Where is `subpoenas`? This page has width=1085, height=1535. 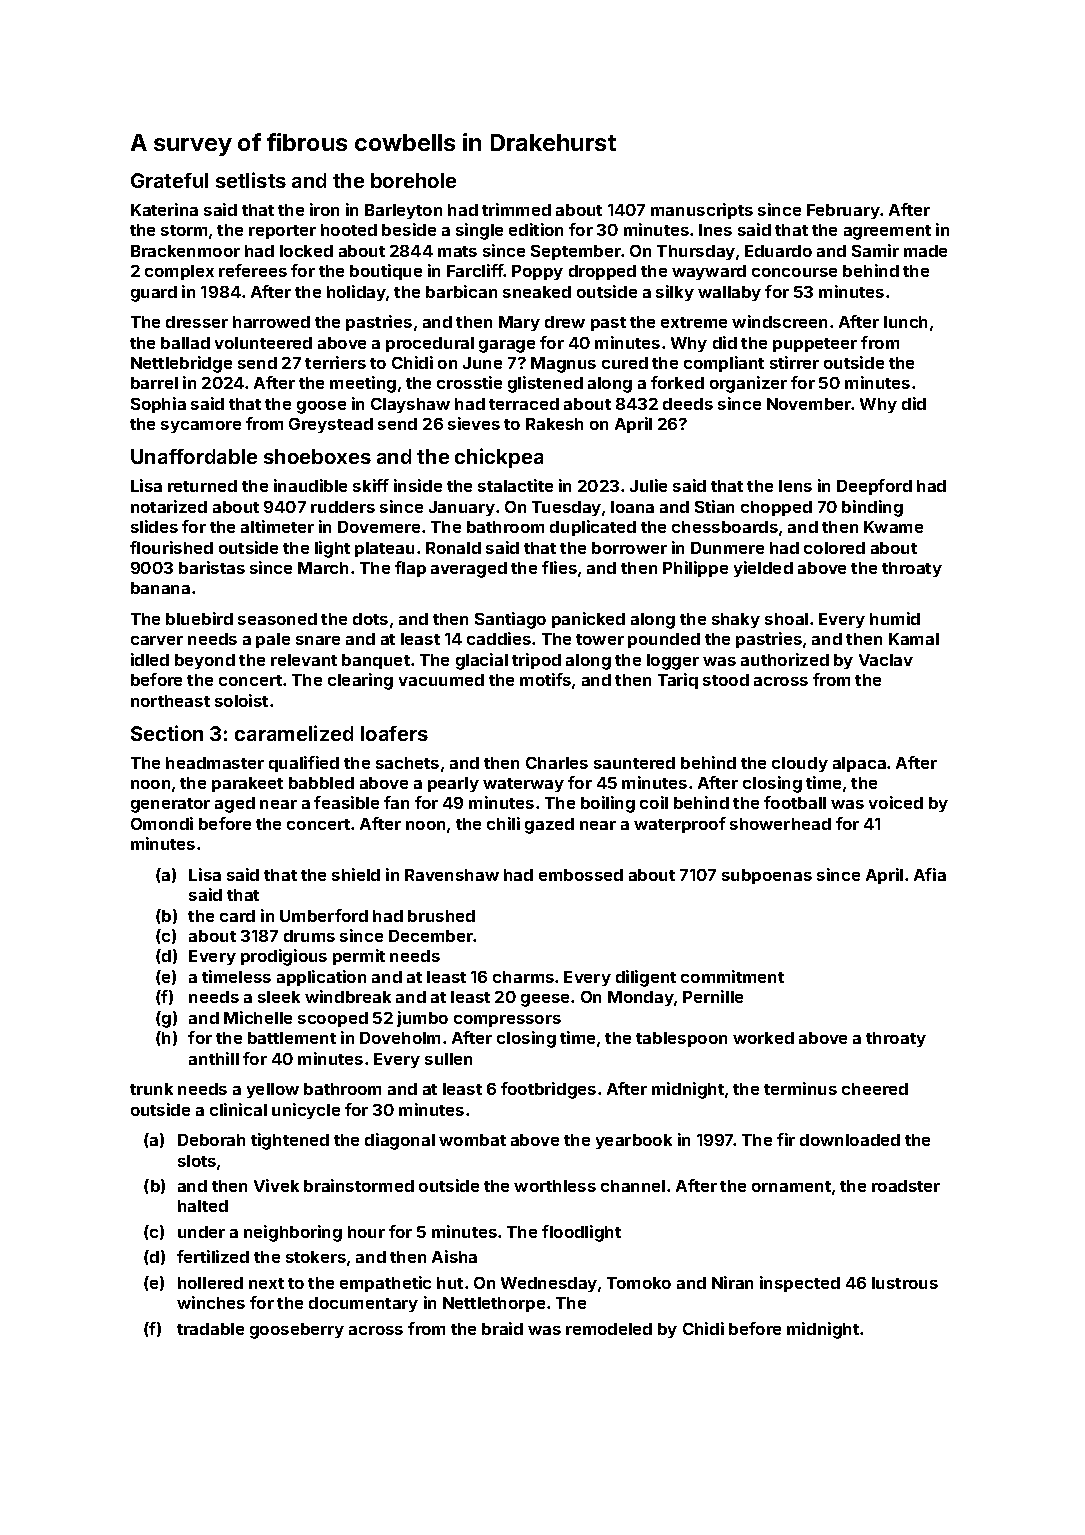
subpoenas is located at coordinates (767, 876).
